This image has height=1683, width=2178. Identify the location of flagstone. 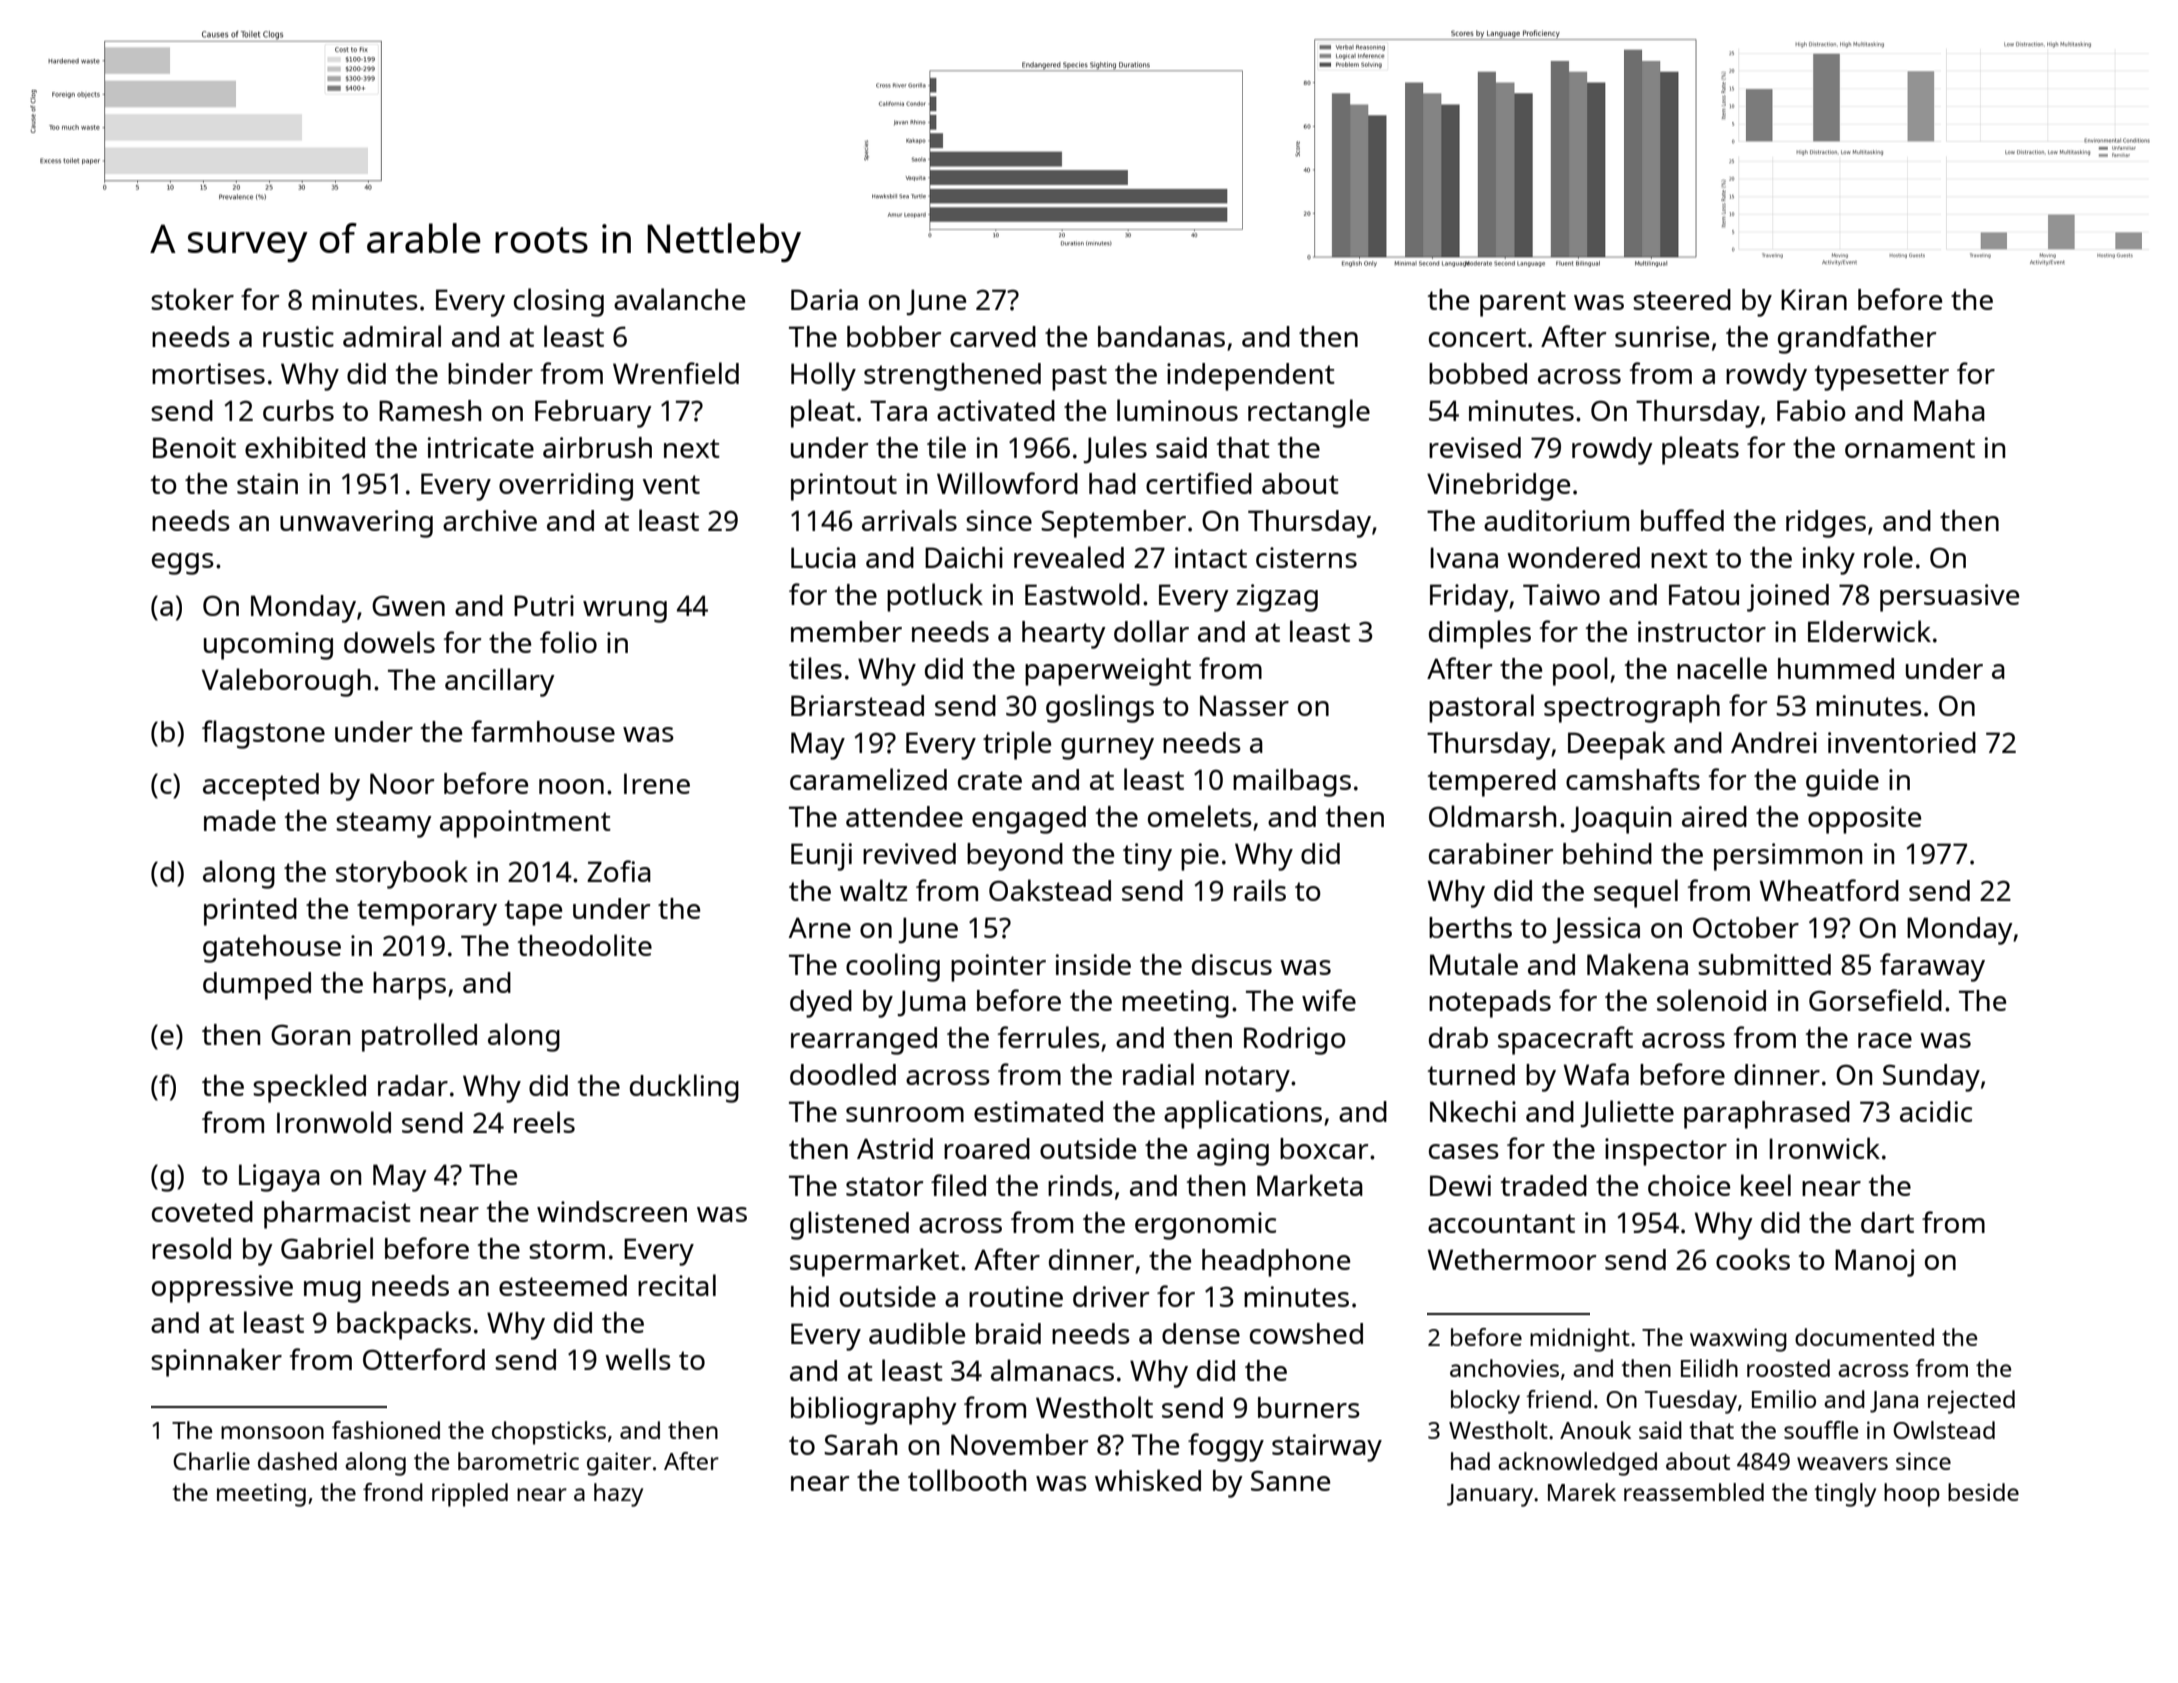
(263, 734).
